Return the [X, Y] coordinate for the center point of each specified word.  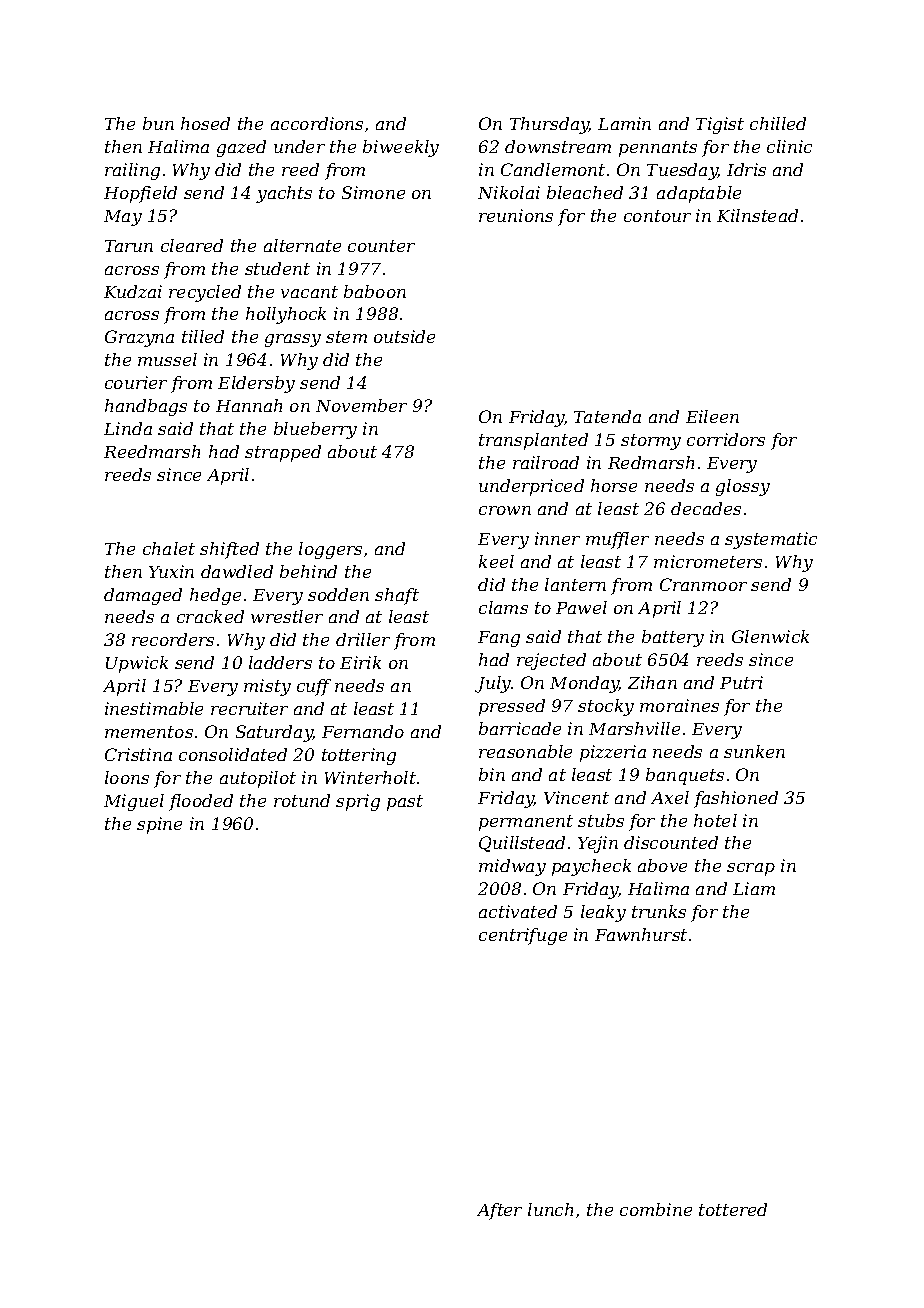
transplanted [533, 441]
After [499, 1211]
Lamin [624, 123]
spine [159, 825]
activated [518, 911]
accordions [317, 123]
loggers [330, 550]
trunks [659, 911]
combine [656, 1209]
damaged [143, 596]
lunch [550, 1209]
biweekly [401, 148]
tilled [203, 336]
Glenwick [770, 636]
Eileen [712, 416]
